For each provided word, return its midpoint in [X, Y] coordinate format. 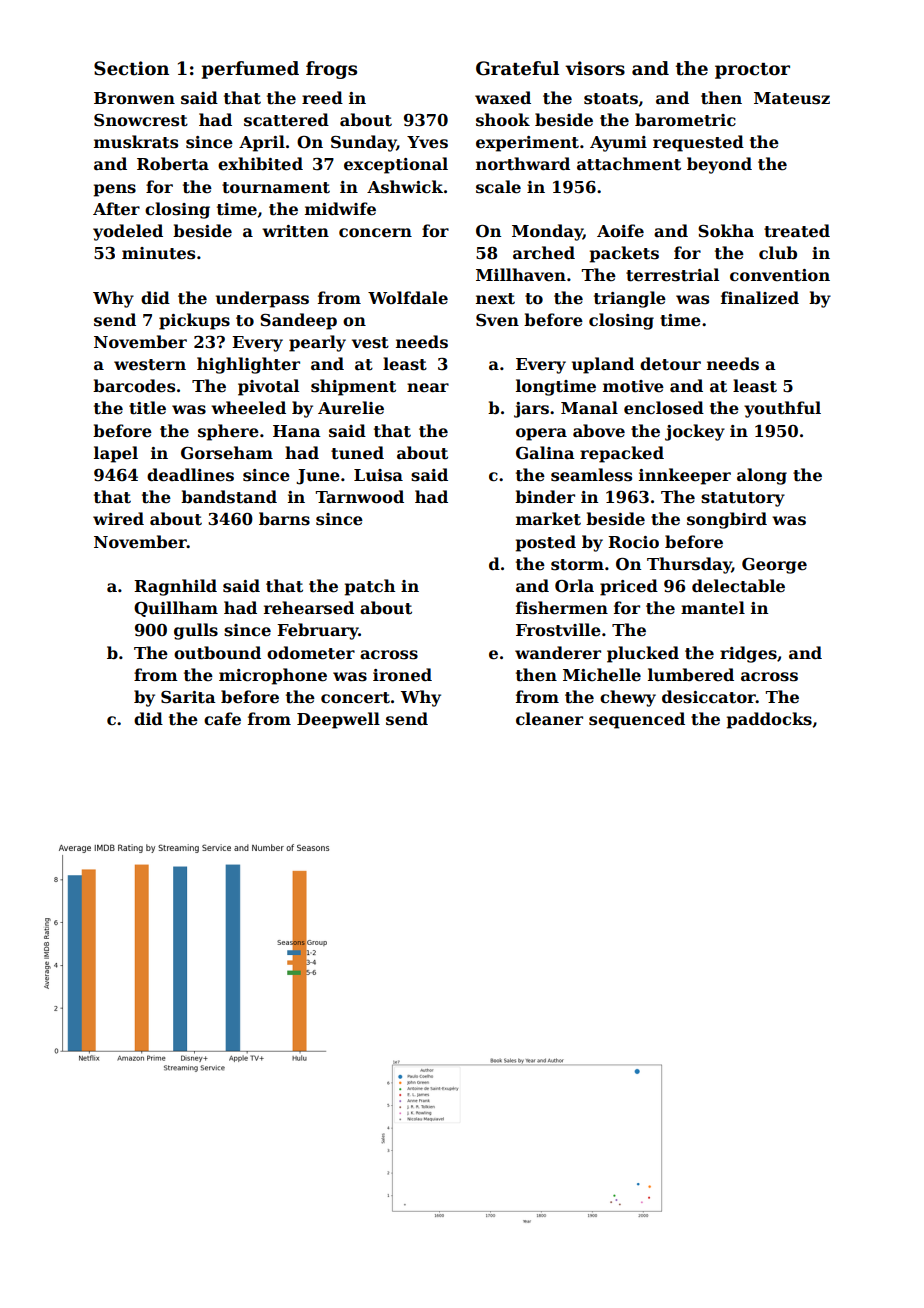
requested [698, 143]
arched [544, 253]
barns [284, 519]
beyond [719, 165]
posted [546, 543]
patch [370, 587]
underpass [262, 299]
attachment [629, 164]
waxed [503, 98]
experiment [527, 144]
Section [131, 68]
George [774, 566]
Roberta [173, 164]
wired [118, 519]
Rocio [633, 542]
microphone [273, 676]
